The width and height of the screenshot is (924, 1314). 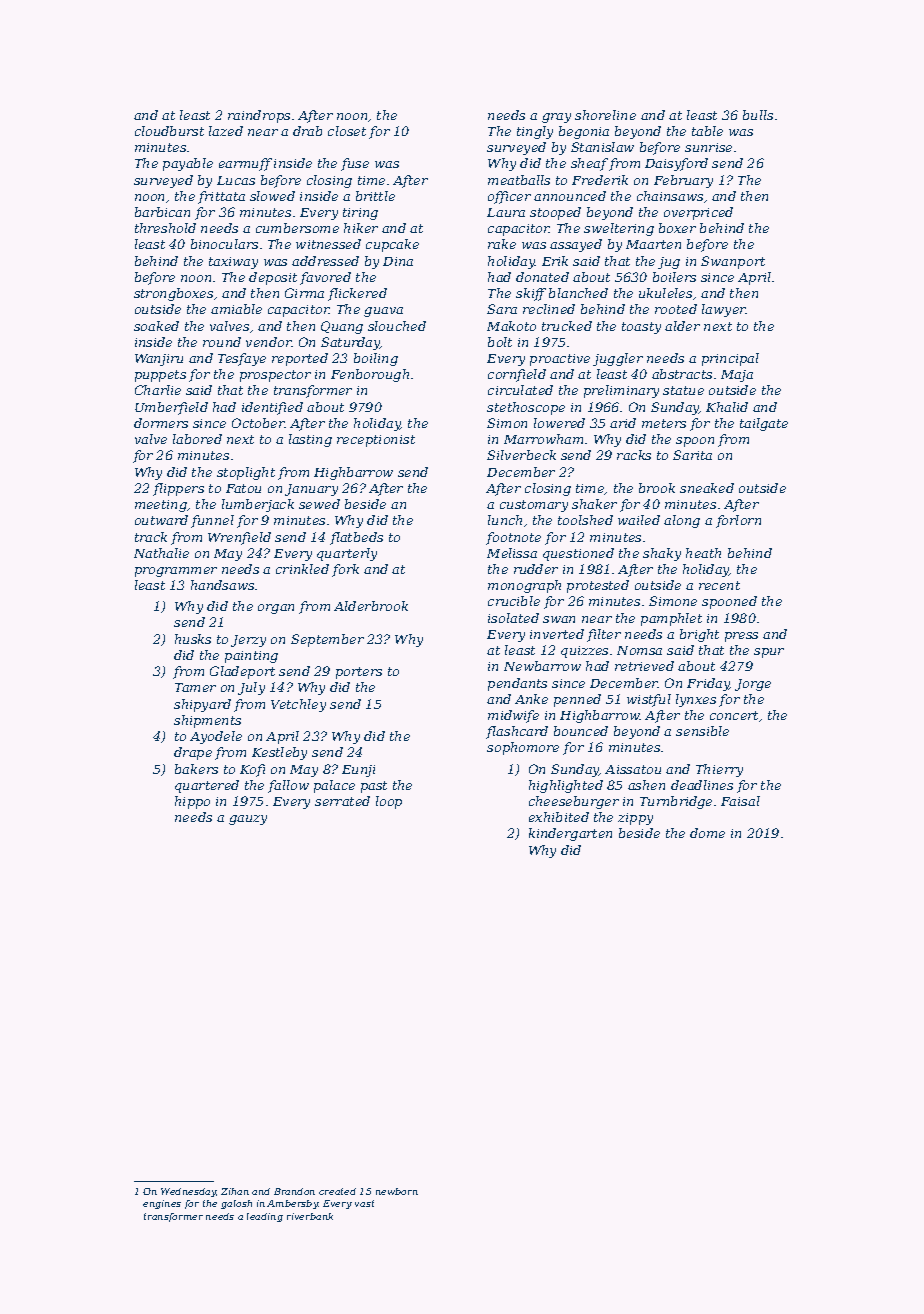 I want to click on threshold, so click(x=165, y=228).
